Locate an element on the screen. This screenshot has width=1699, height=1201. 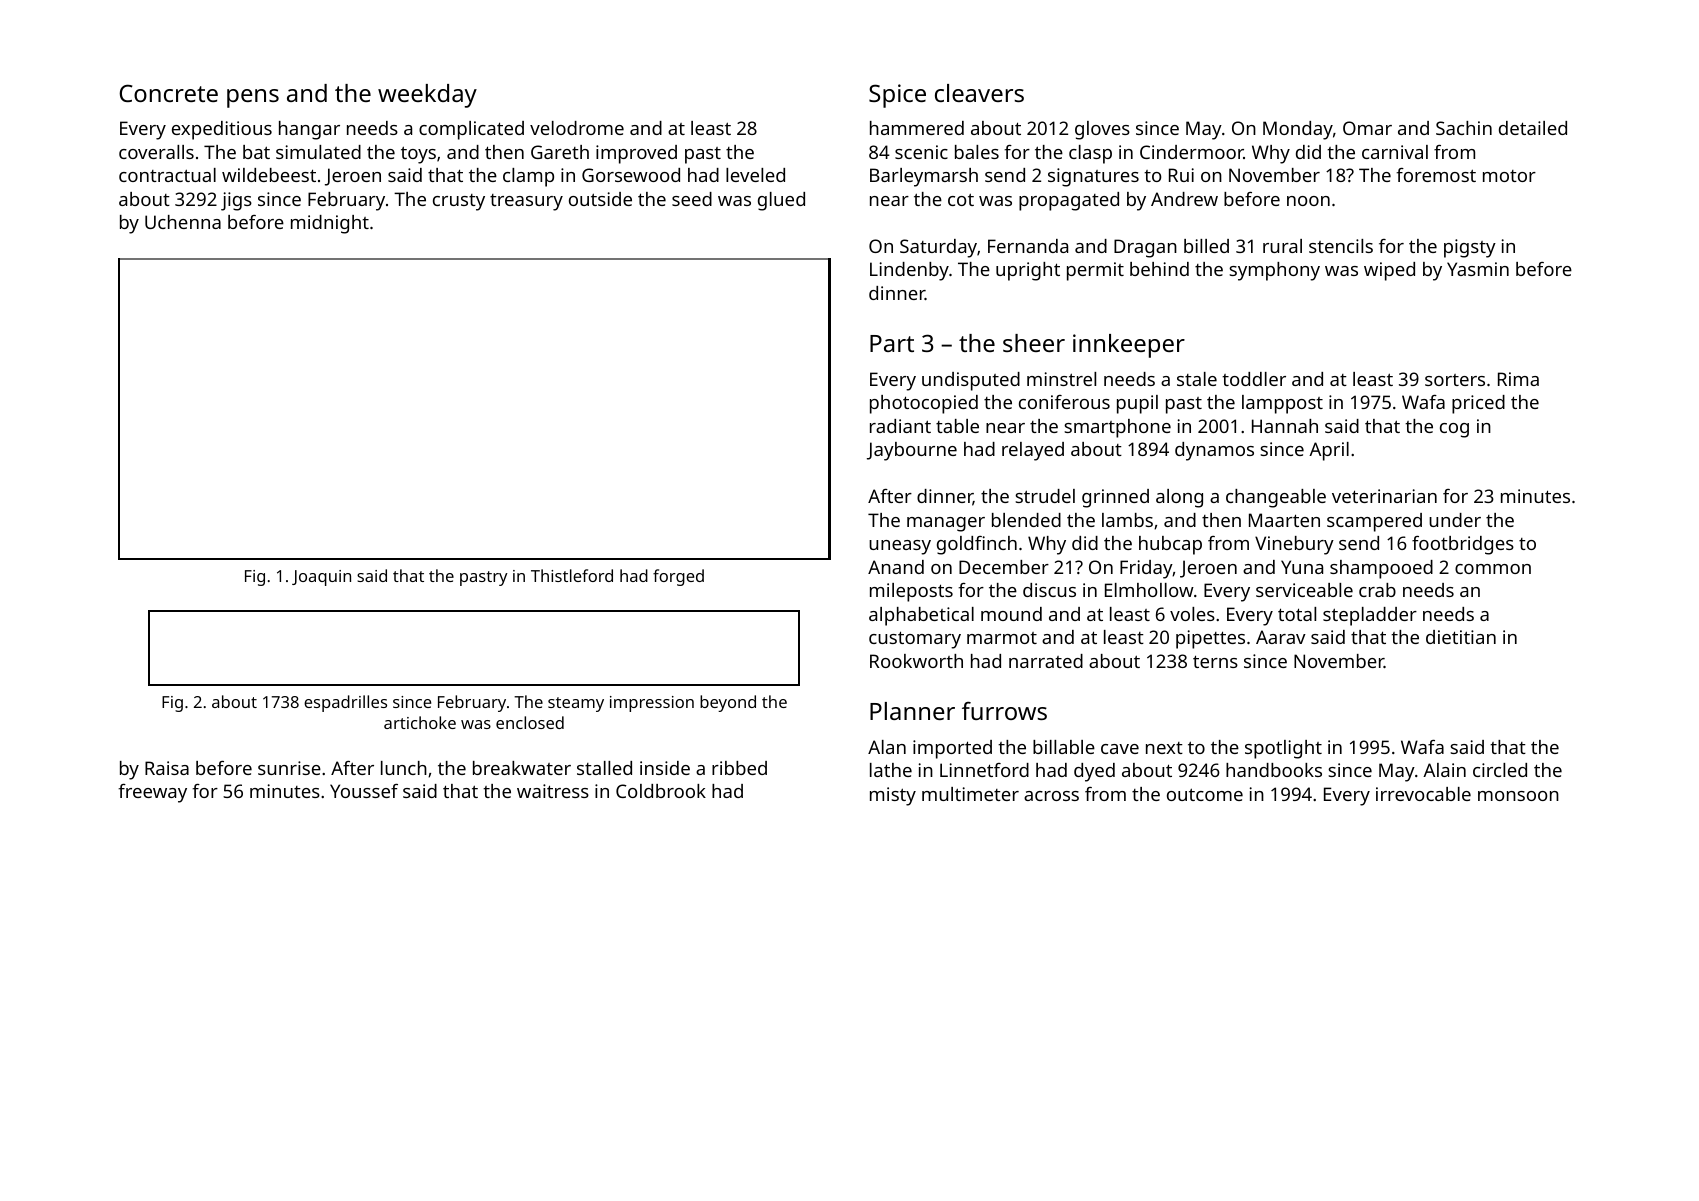
radiant is located at coordinates (900, 426).
